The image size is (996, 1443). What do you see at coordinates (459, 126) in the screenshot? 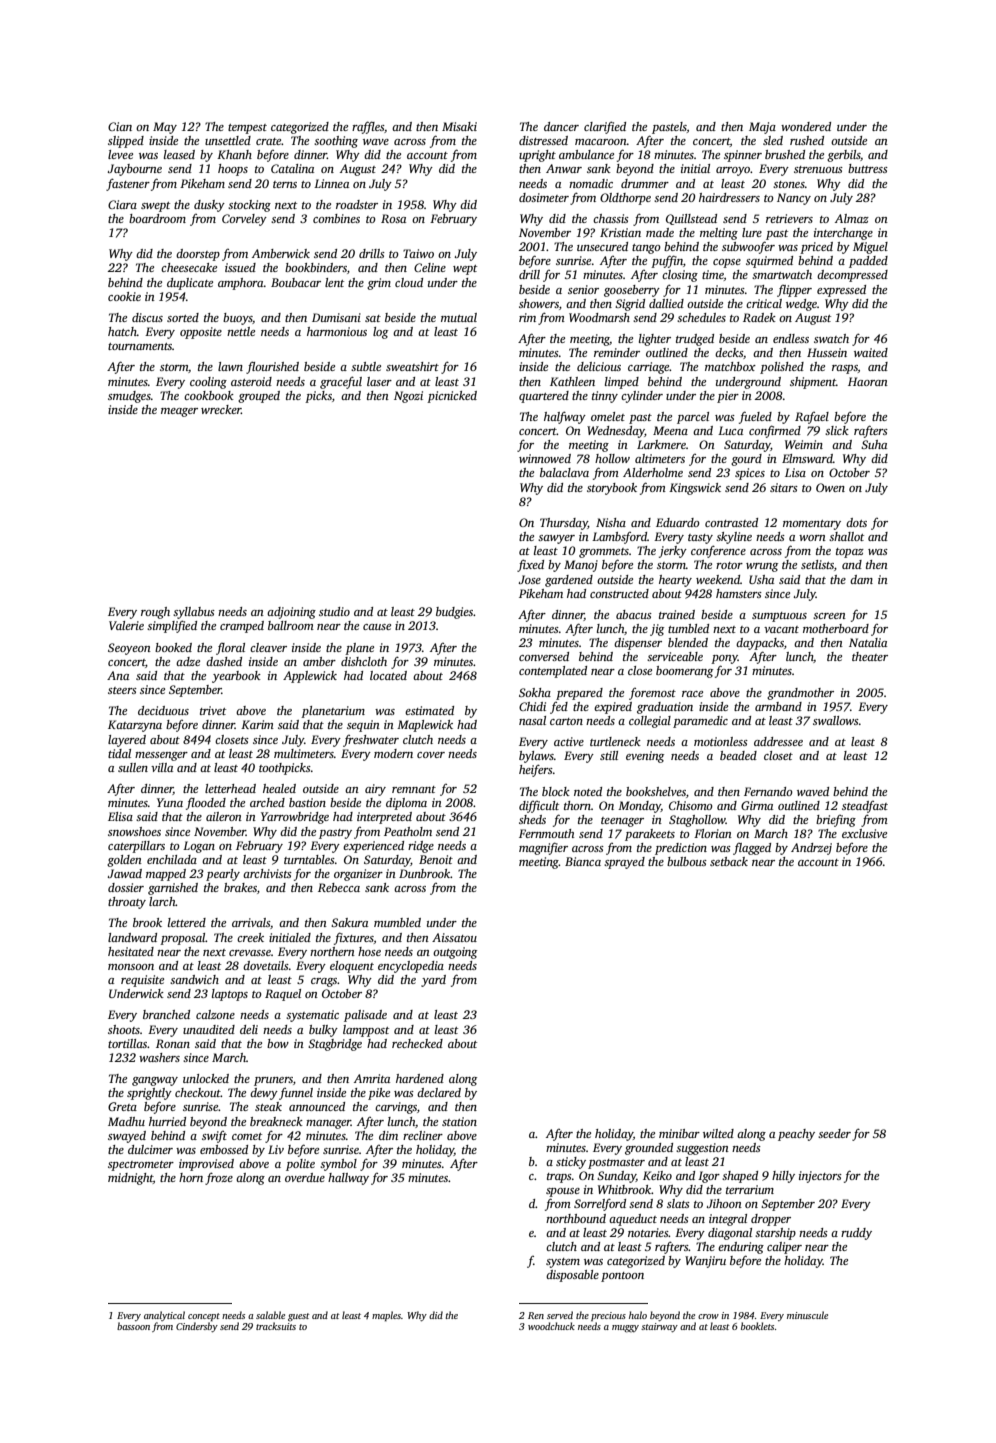
I see `Misaki` at bounding box center [459, 126].
